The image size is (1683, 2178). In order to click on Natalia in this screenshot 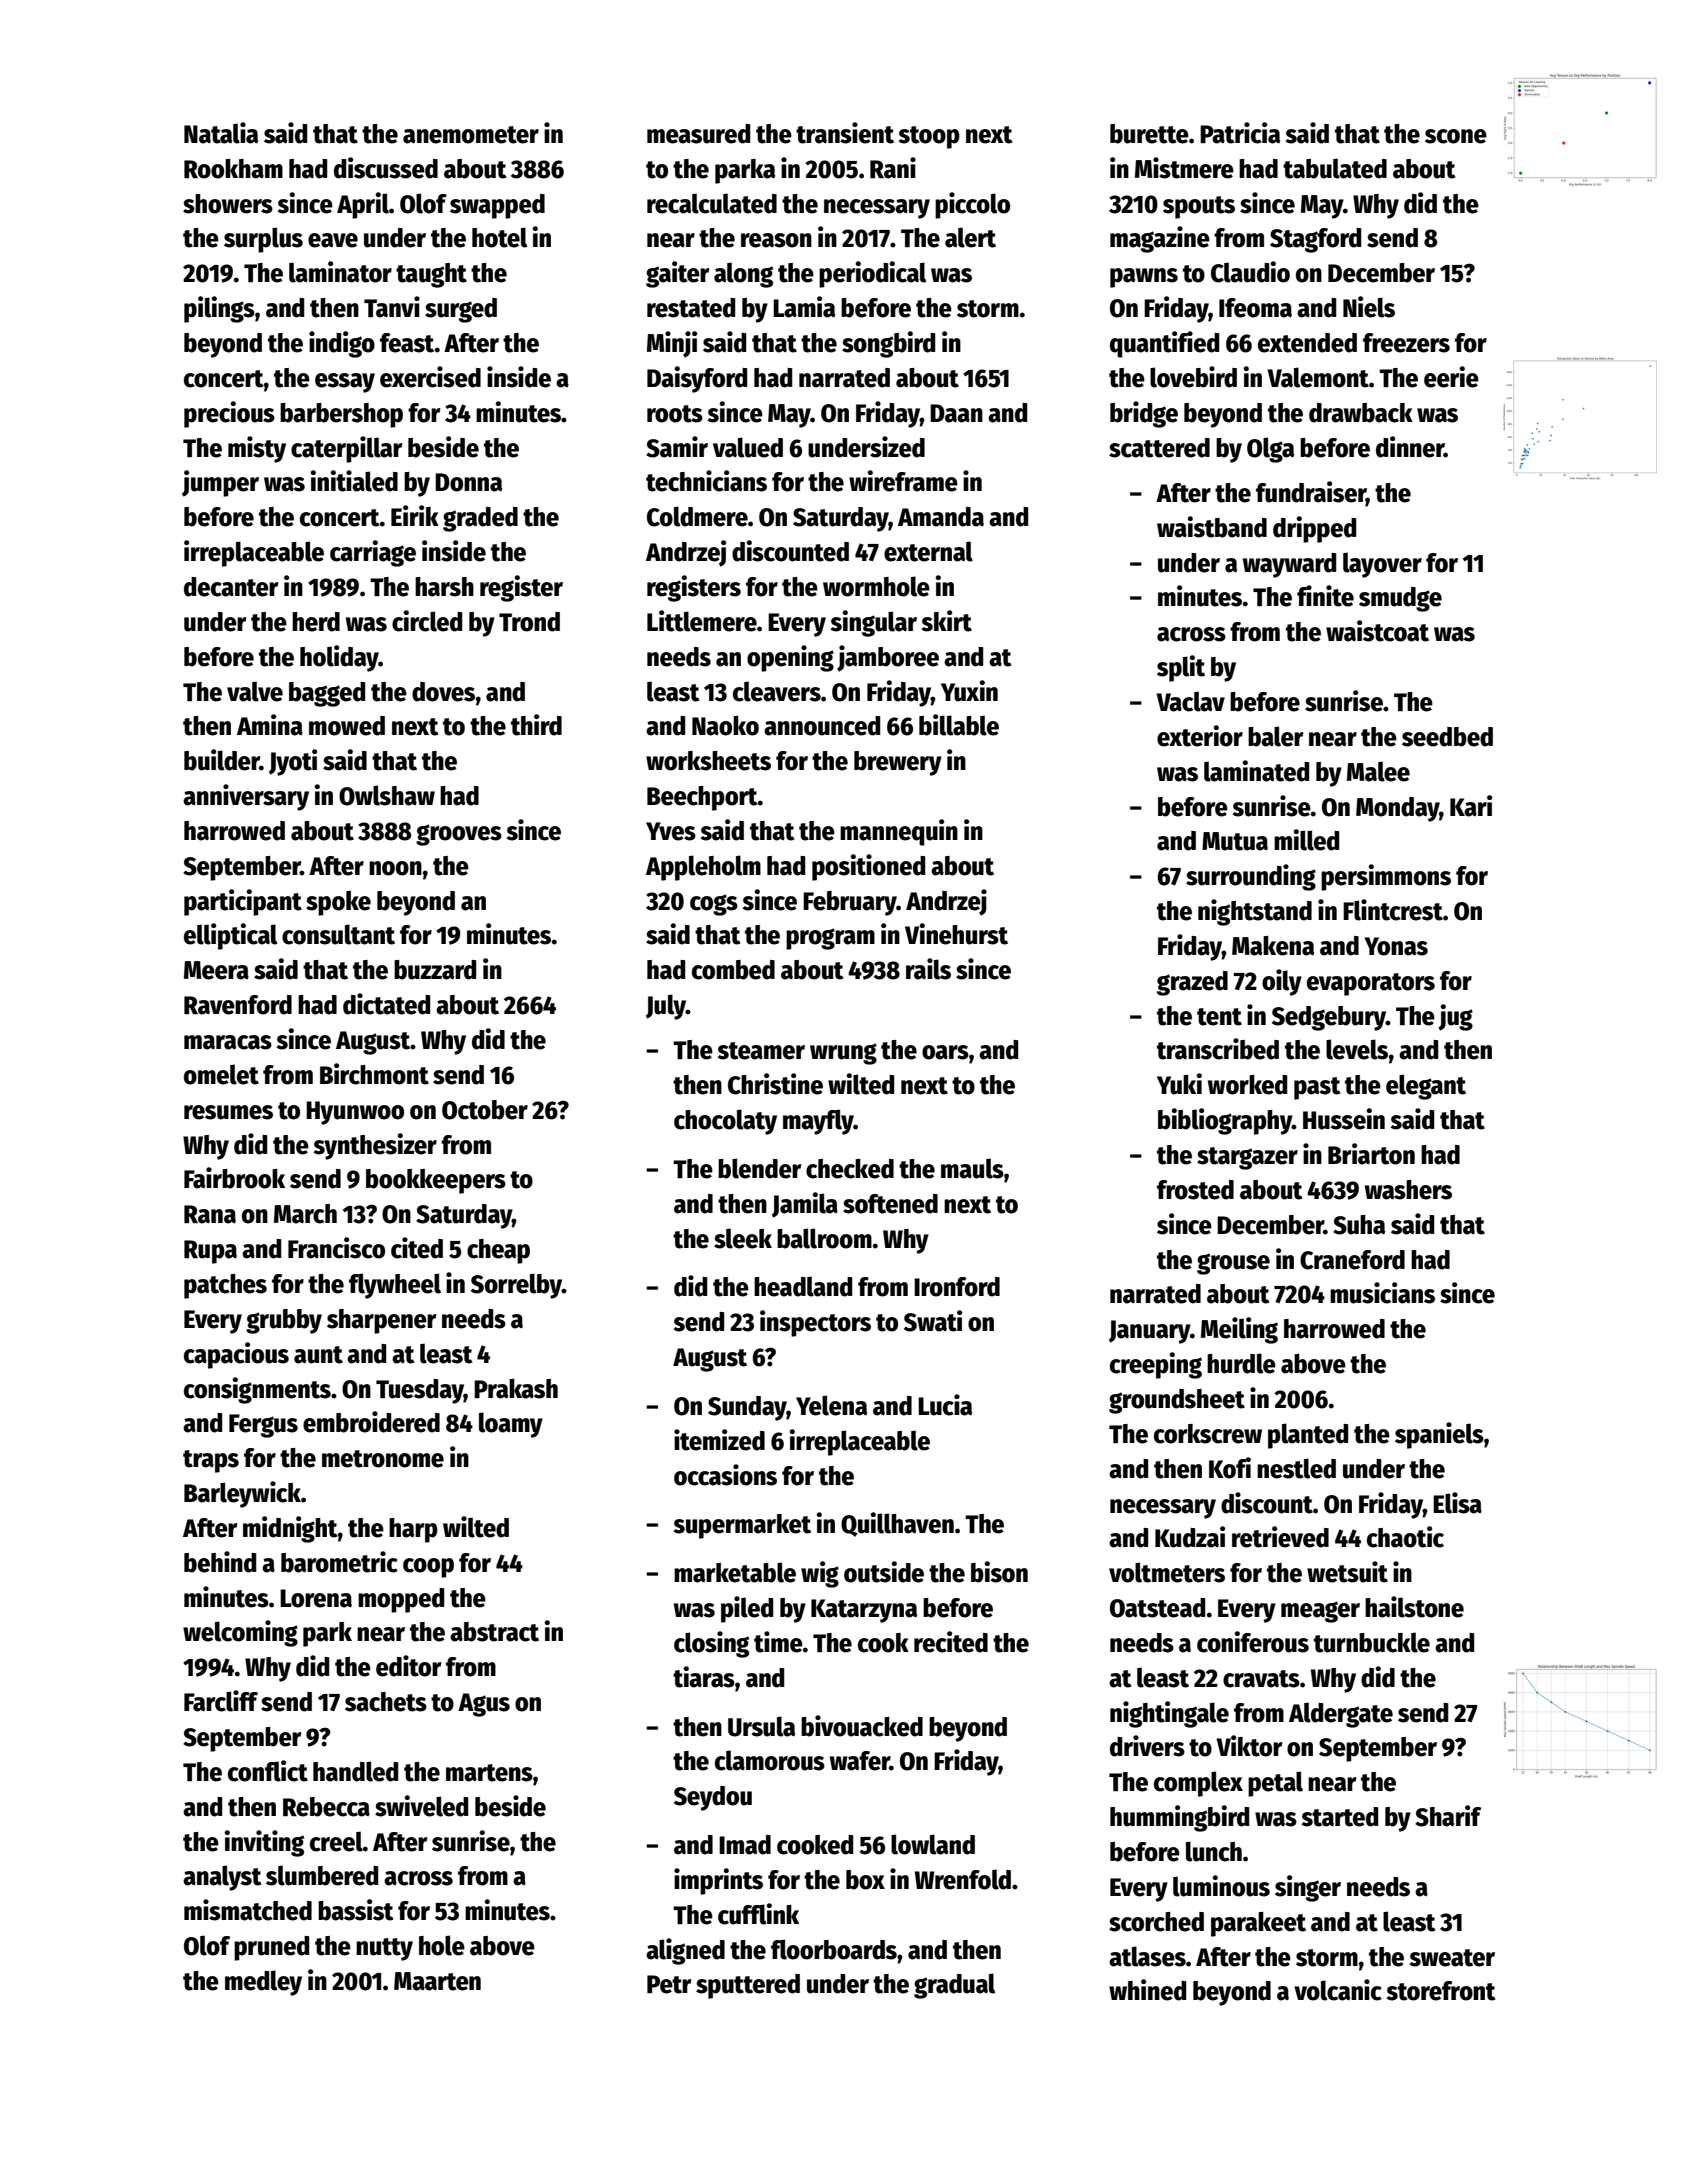, I will do `click(221, 133)`.
